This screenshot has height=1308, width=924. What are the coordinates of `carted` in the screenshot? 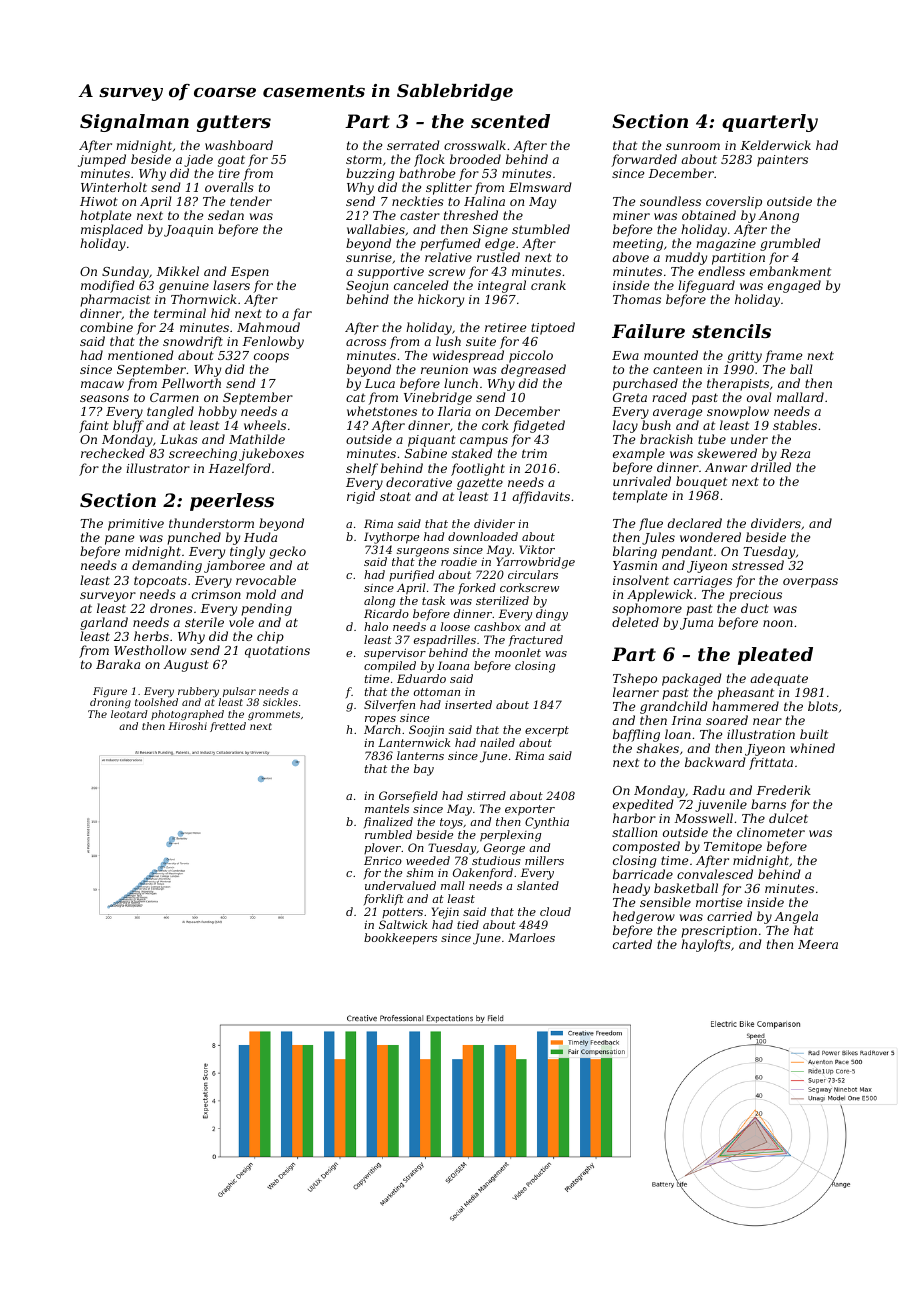 It's located at (632, 944).
